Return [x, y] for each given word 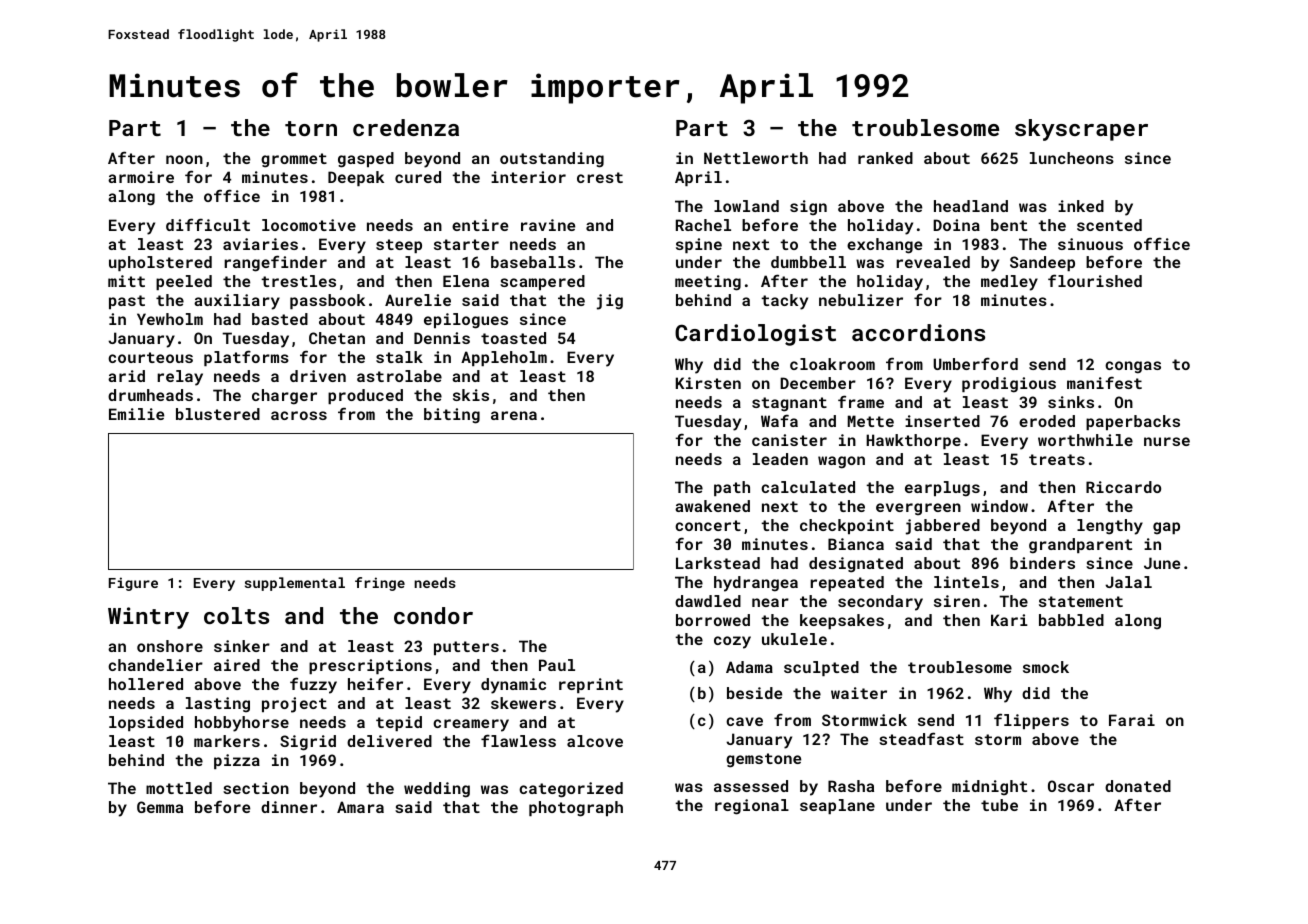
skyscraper [1081, 130]
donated [1138, 786]
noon [184, 159]
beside [754, 693]
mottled [179, 788]
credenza [406, 127]
